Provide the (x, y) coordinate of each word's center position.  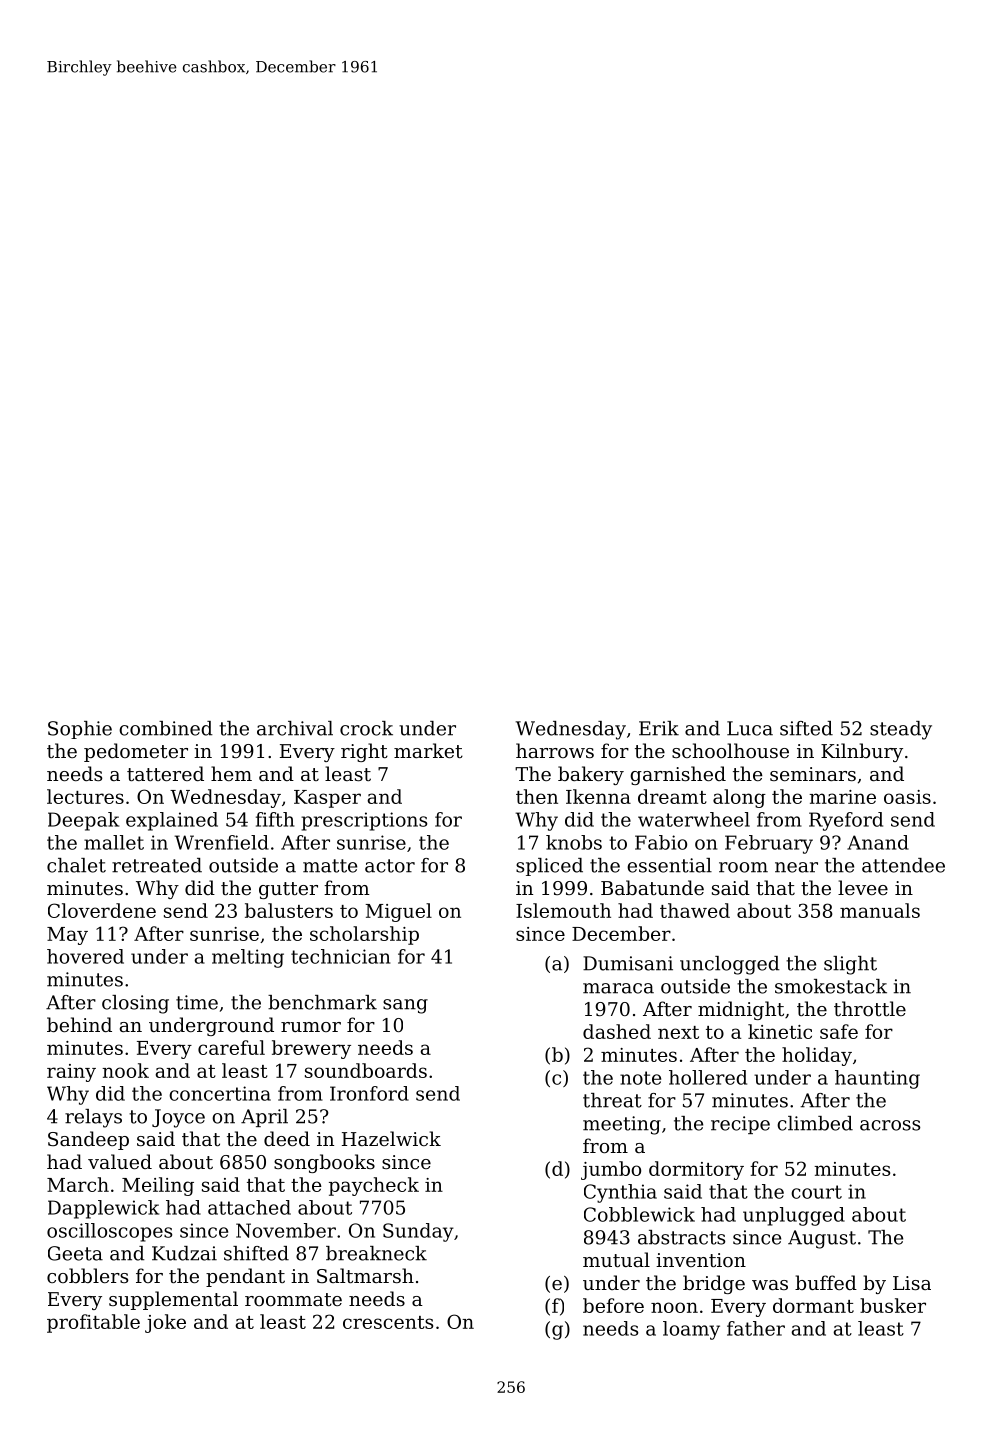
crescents (388, 1322)
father (756, 1328)
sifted (806, 728)
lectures (85, 796)
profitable (93, 1323)
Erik (659, 728)
